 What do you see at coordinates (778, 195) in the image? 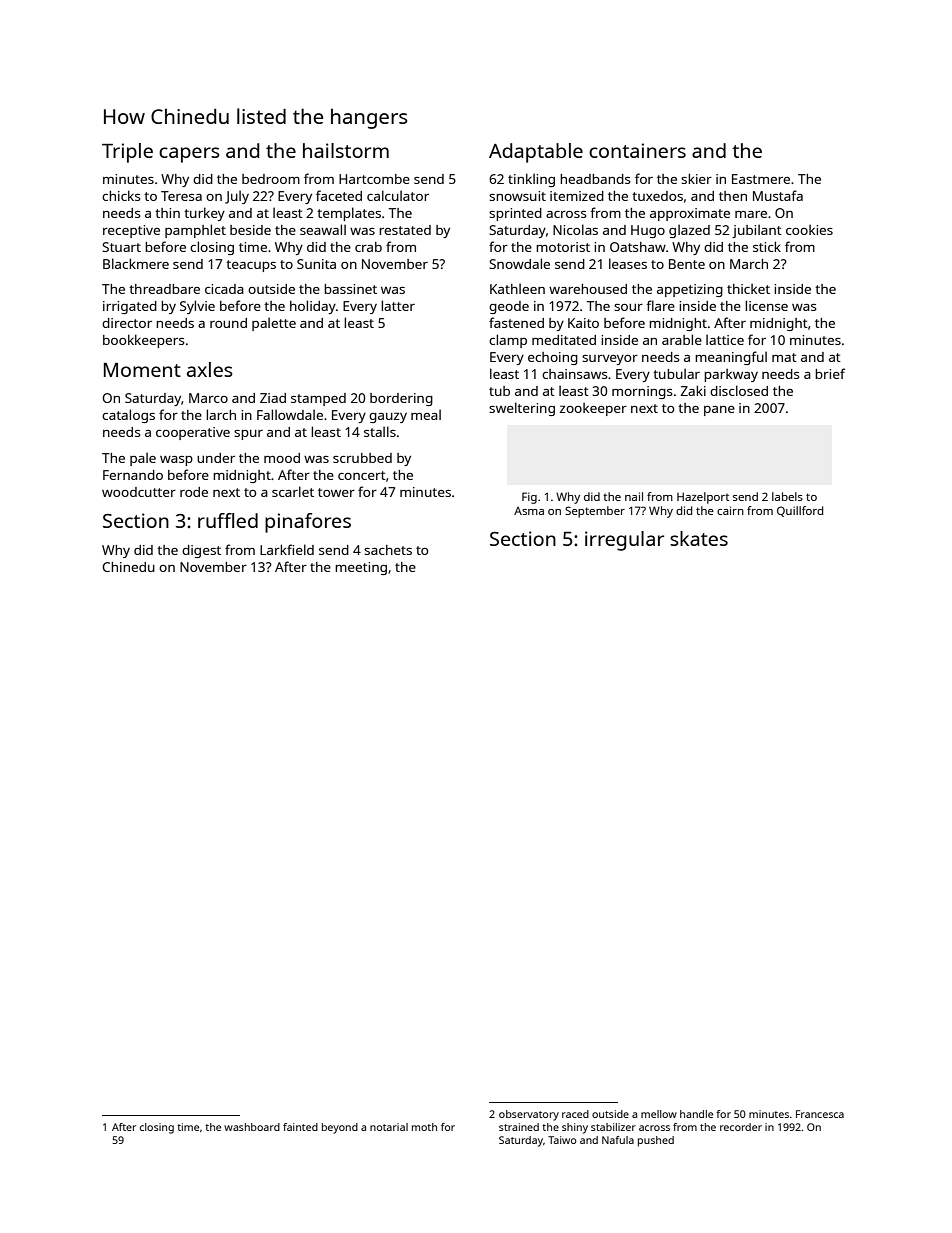
I see `Mustafa` at bounding box center [778, 195].
